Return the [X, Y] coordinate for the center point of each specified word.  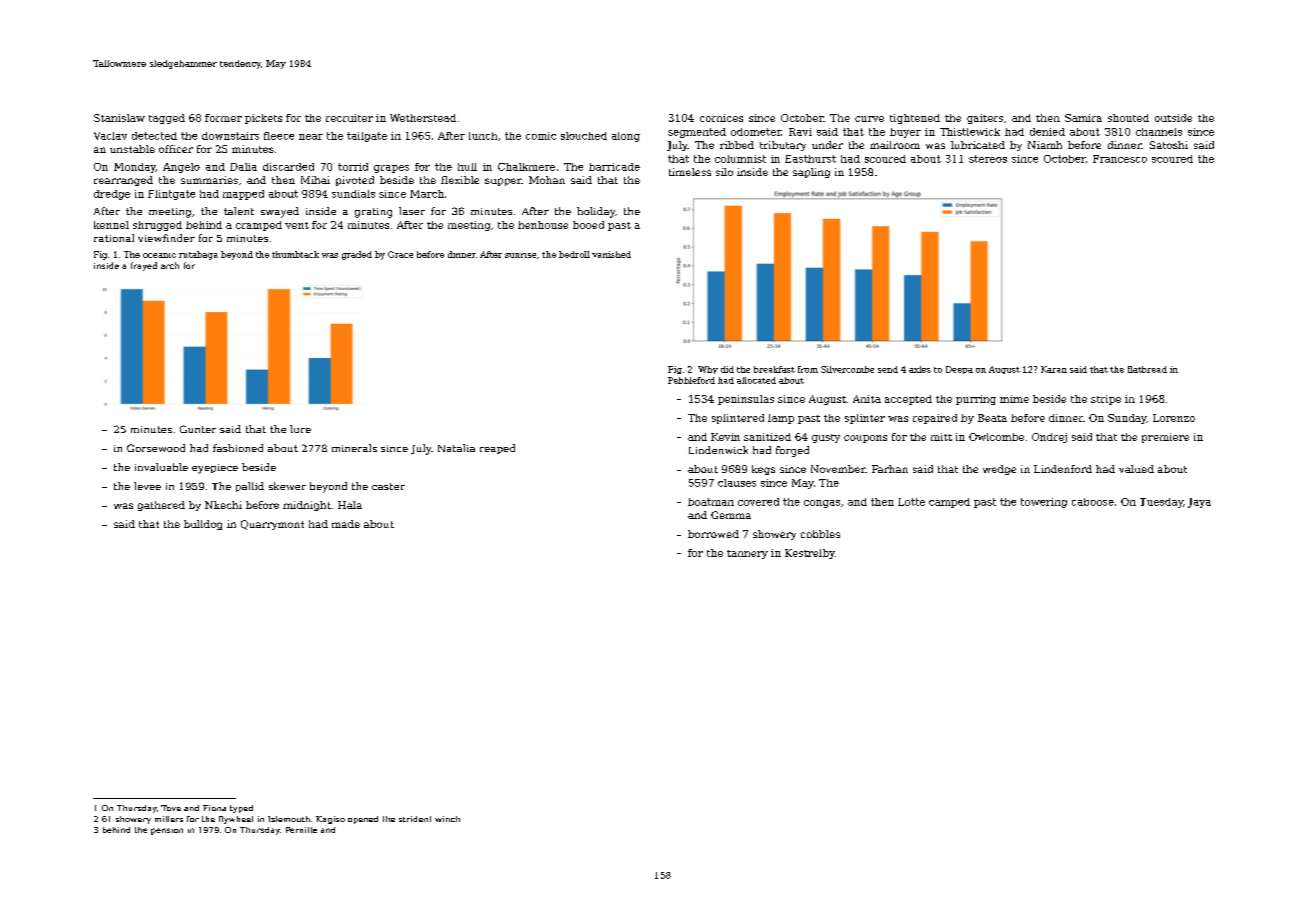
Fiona [214, 808]
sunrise [520, 255]
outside [1173, 118]
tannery [747, 554]
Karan [1054, 369]
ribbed [737, 145]
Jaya [1199, 503]
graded [357, 255]
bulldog [203, 525]
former [223, 118]
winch [447, 819]
